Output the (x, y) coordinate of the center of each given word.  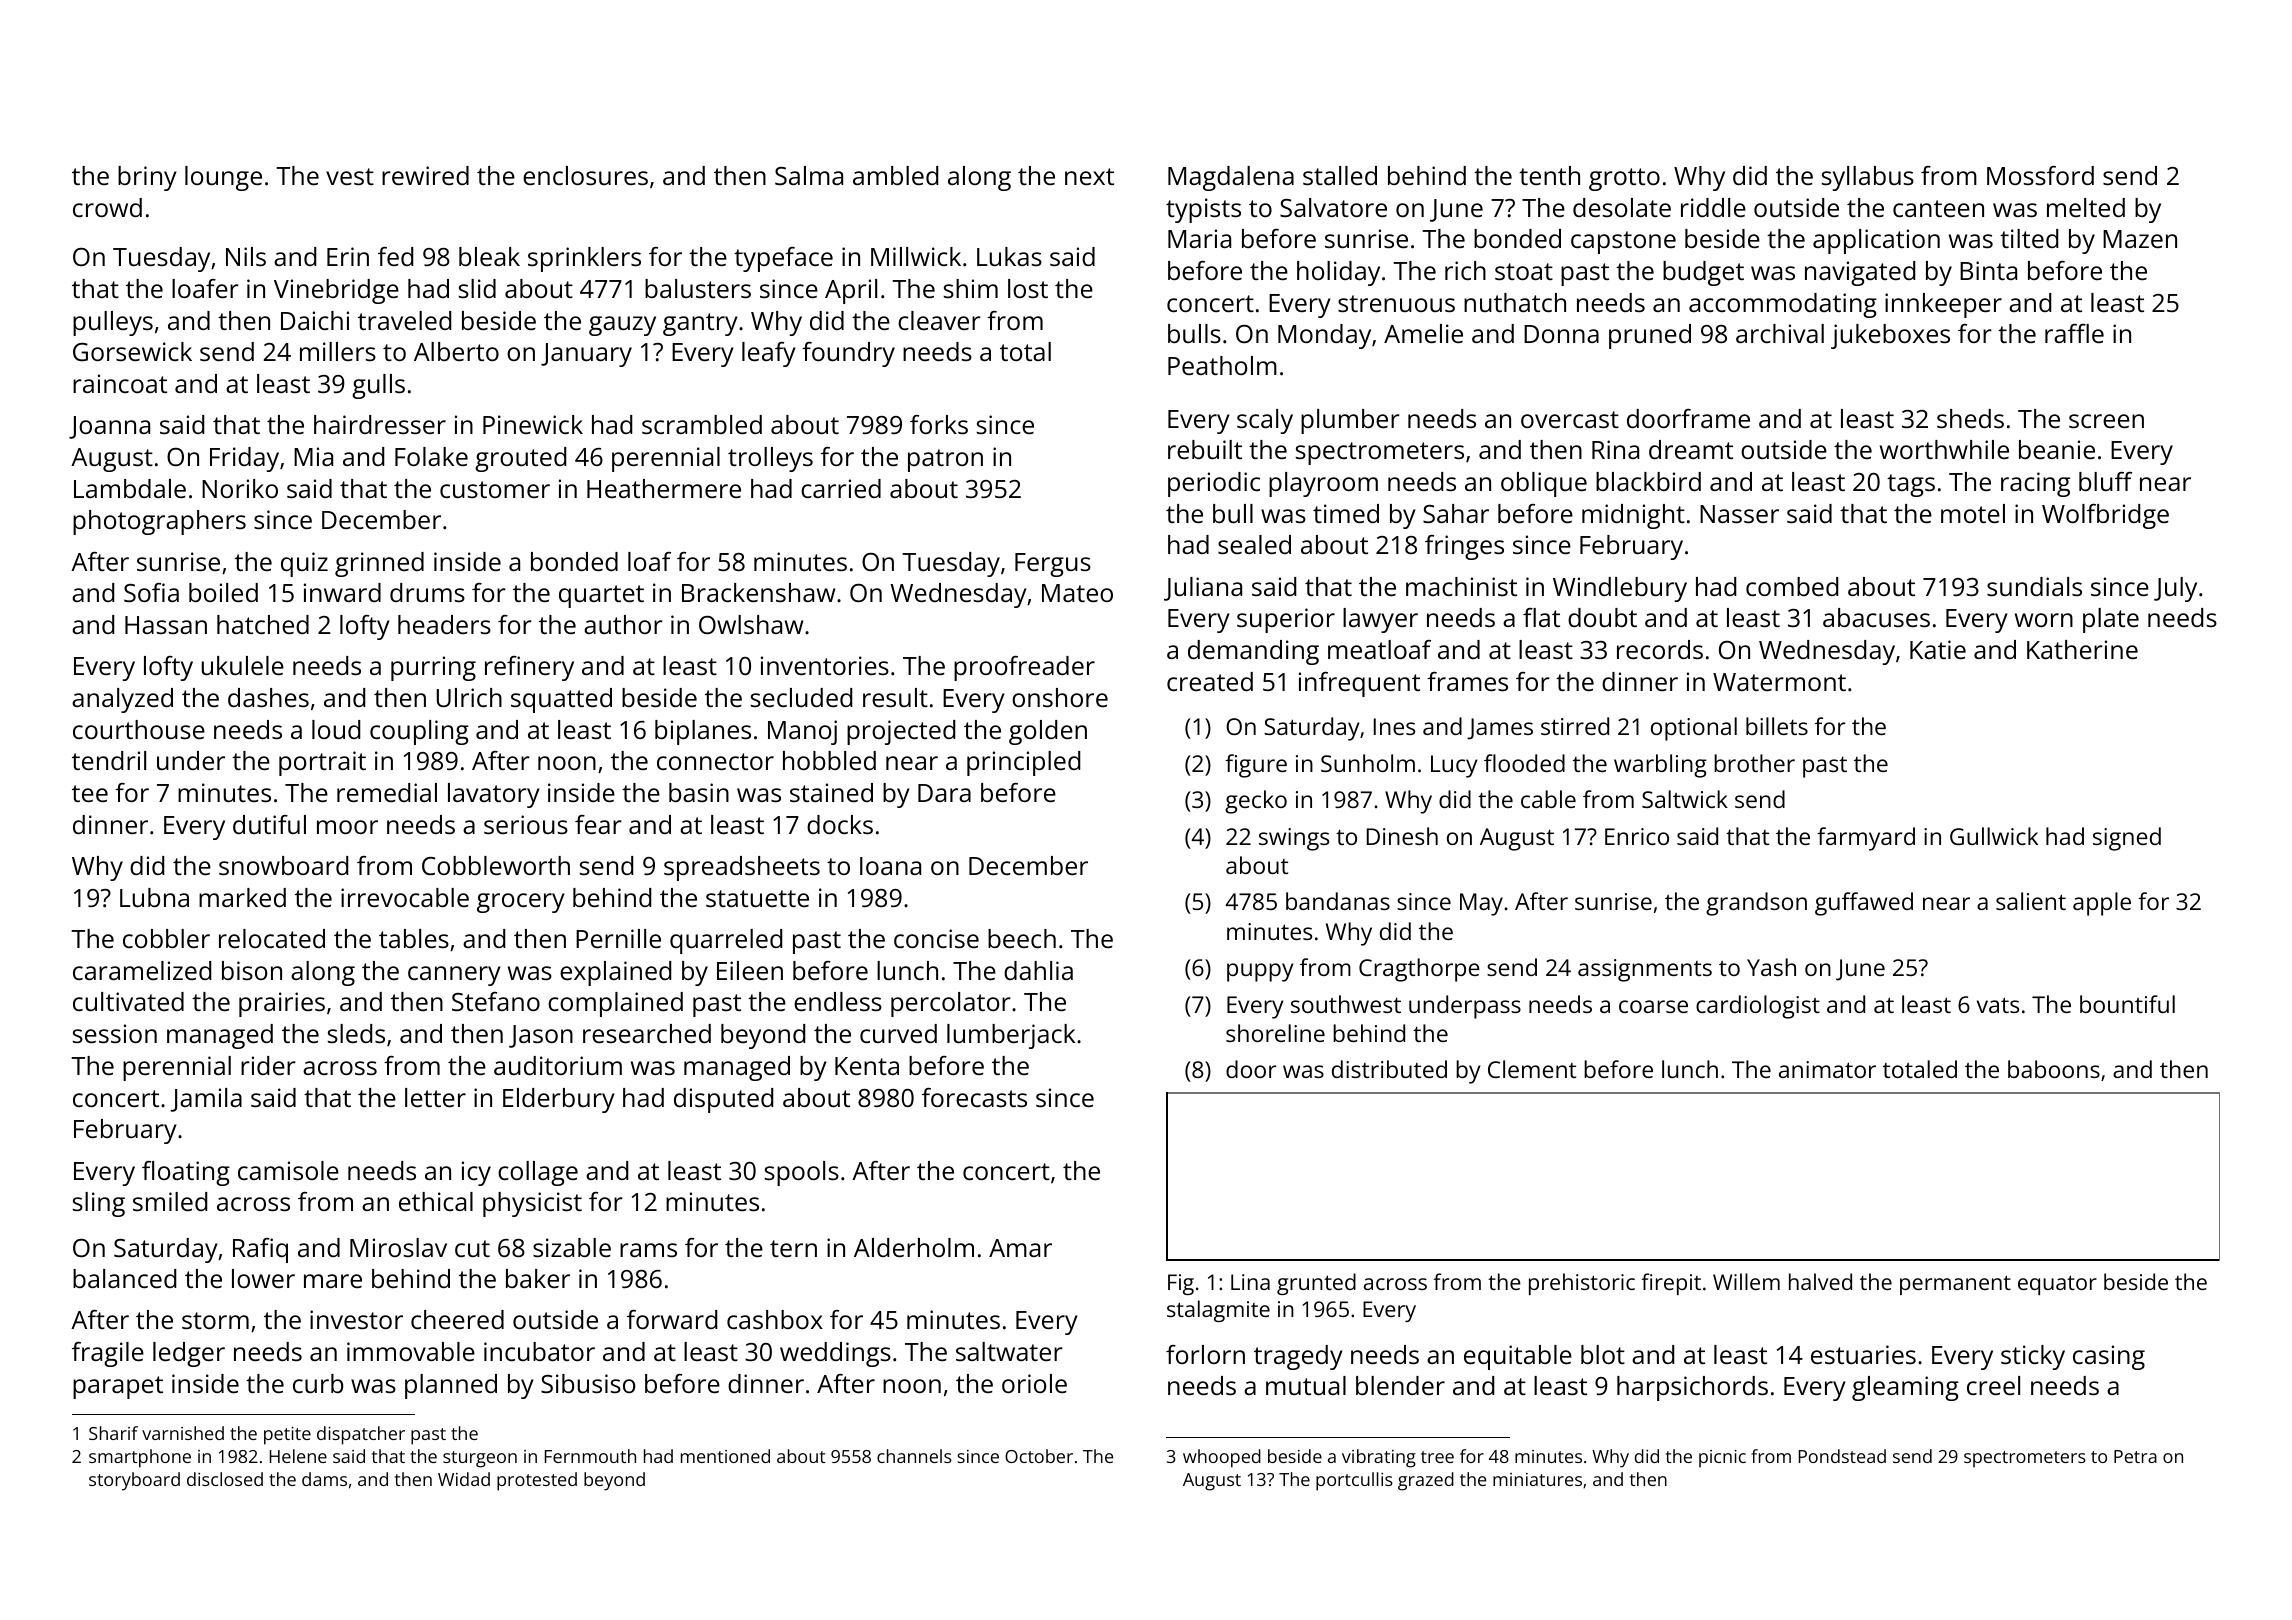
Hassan (166, 625)
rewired (425, 175)
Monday (1324, 336)
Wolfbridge (2105, 516)
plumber (1350, 421)
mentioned (725, 1456)
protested (537, 1481)
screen (2106, 421)
